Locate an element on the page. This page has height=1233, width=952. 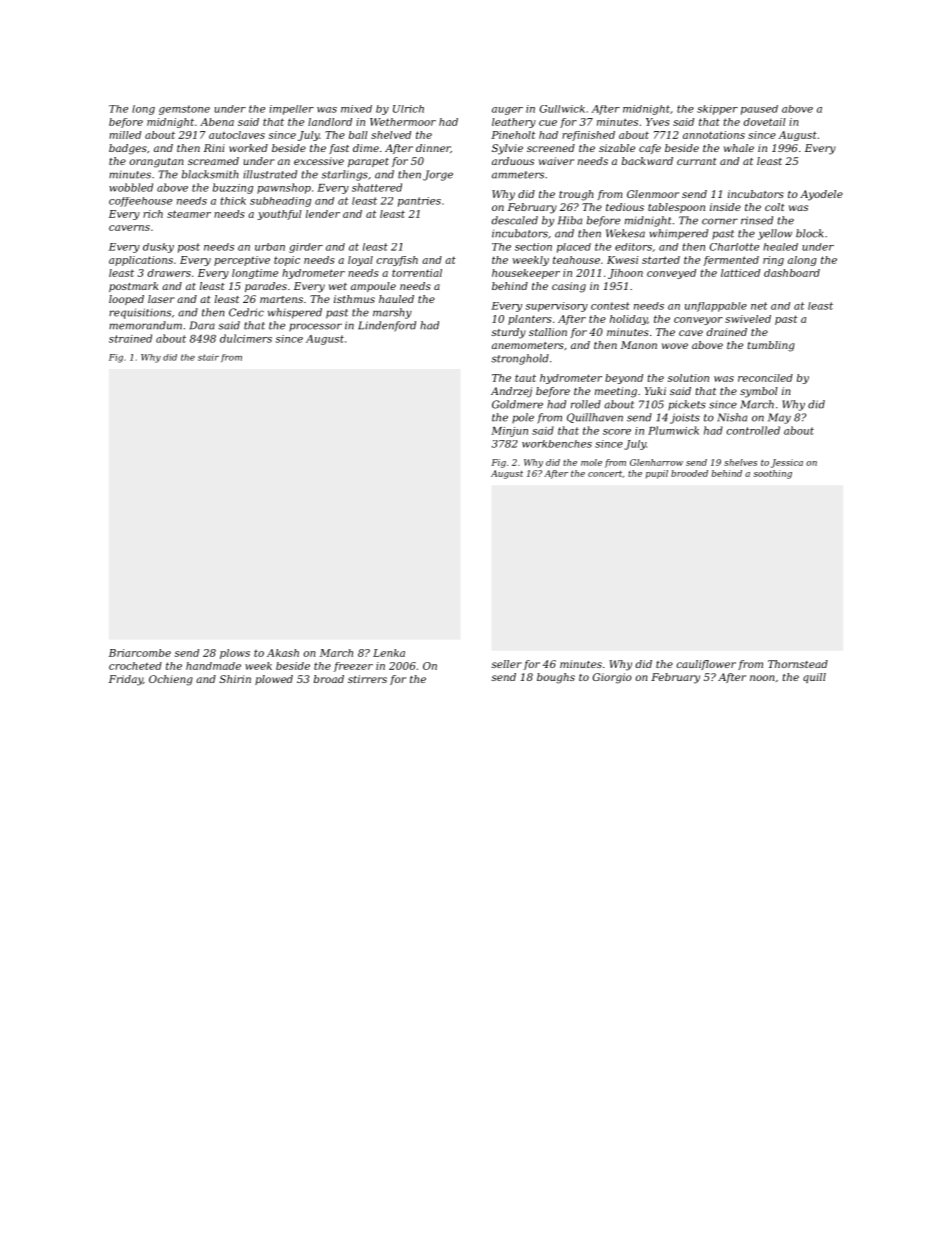
Briarcombe is located at coordinates (140, 653).
